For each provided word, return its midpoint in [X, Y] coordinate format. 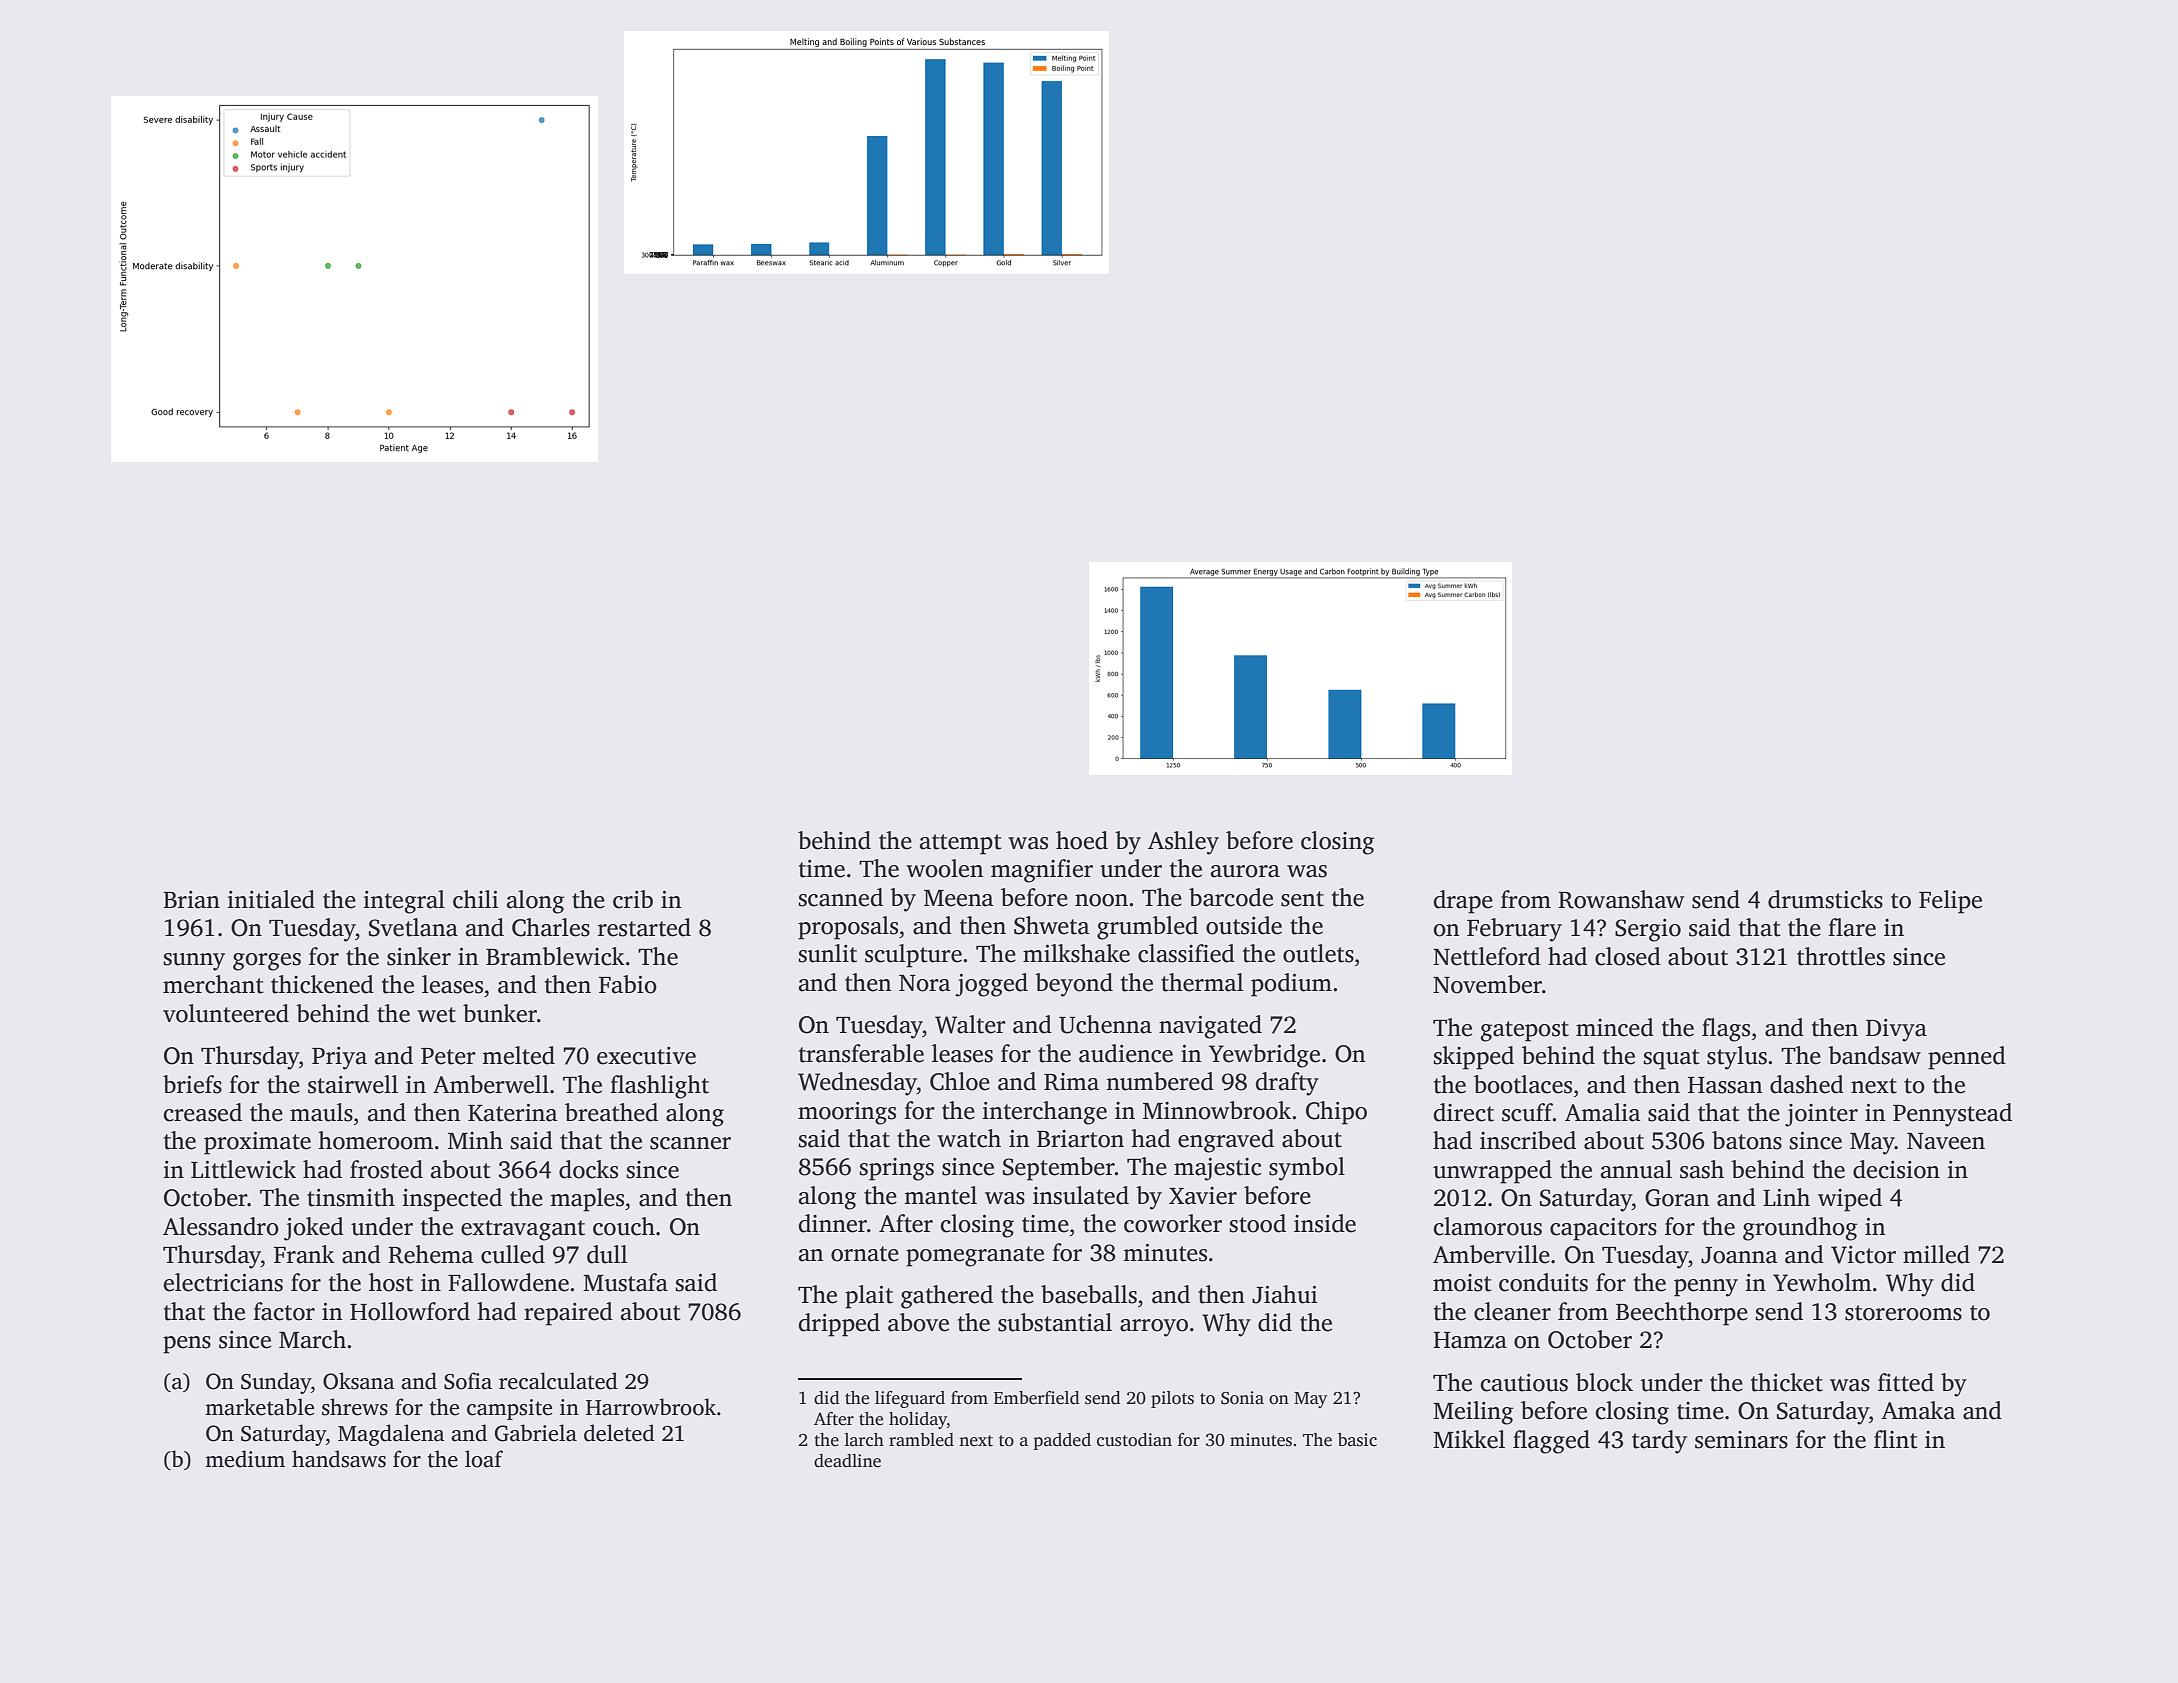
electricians [223, 1282]
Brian [191, 900]
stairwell [353, 1084]
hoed [1082, 840]
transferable [861, 1053]
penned [1967, 1058]
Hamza [1470, 1340]
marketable [259, 1407]
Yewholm [1822, 1282]
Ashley [1183, 843]
